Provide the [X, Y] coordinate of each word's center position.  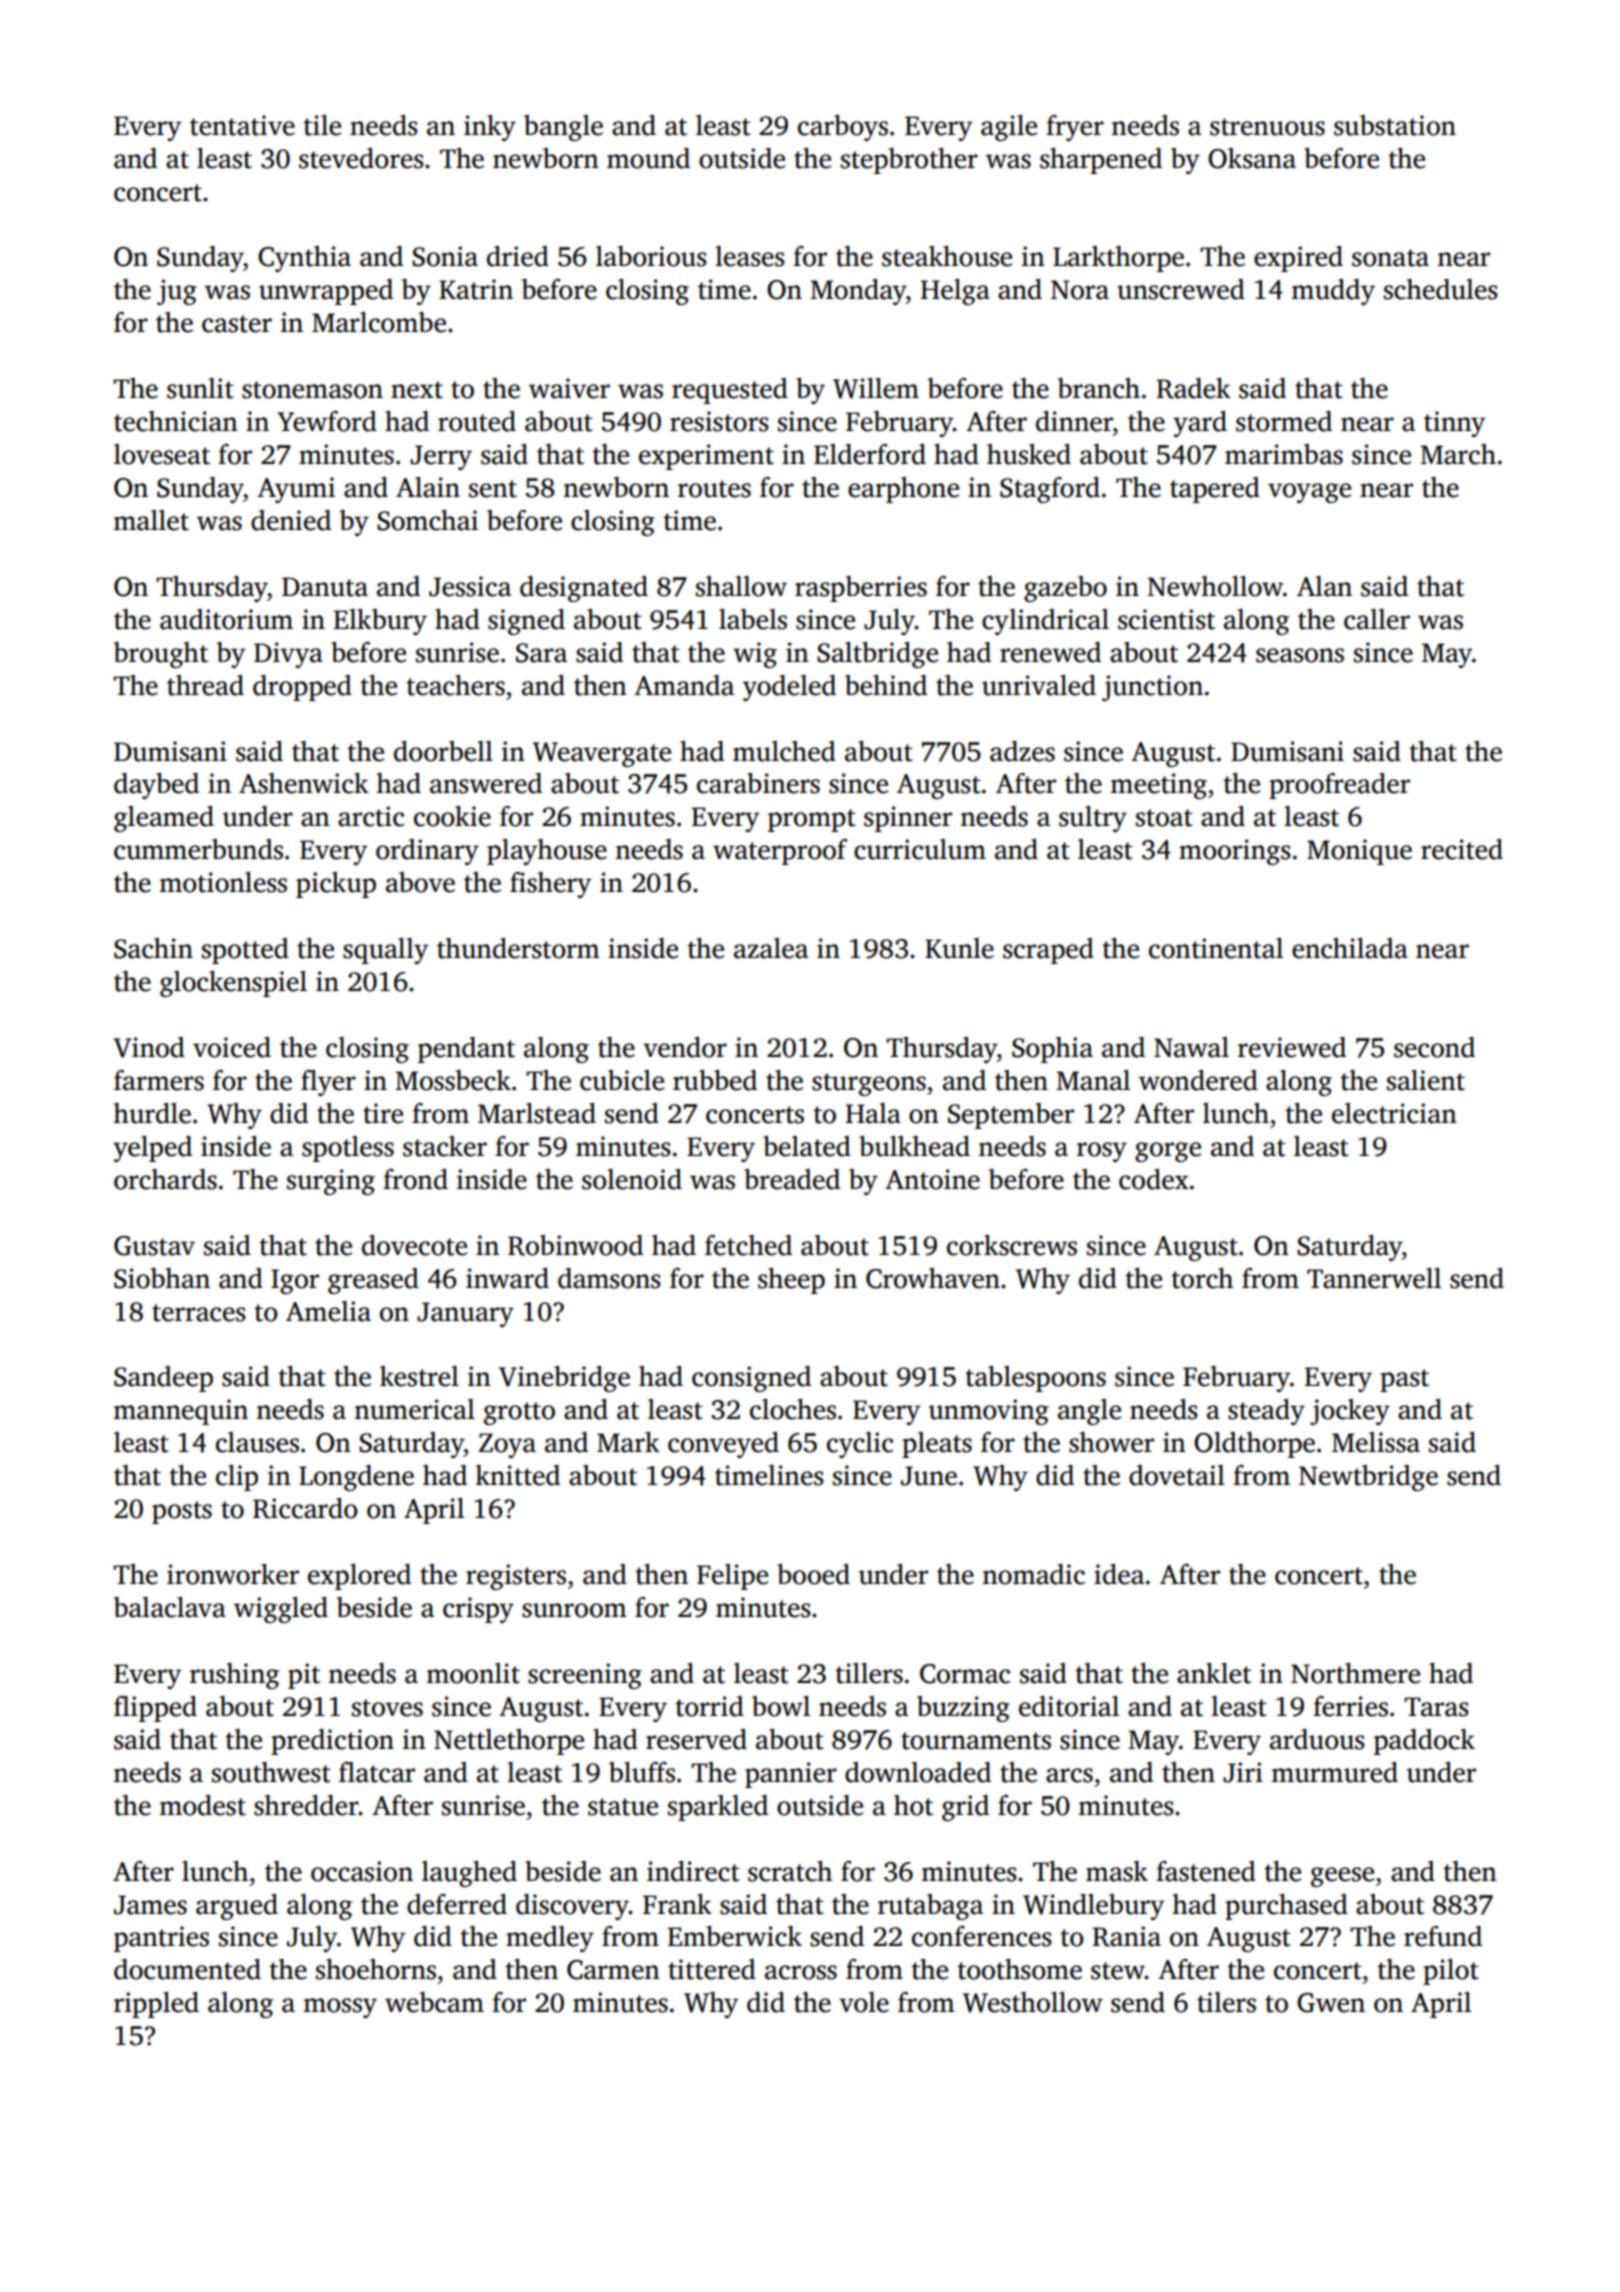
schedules [1441, 289]
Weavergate [602, 754]
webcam [434, 2002]
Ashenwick [304, 783]
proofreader [1339, 786]
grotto [519, 1413]
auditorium [226, 619]
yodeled [789, 688]
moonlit [473, 1673]
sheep [791, 1281]
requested [730, 391]
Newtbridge [1368, 1478]
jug [177, 292]
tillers [869, 1673]
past [1404, 1380]
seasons [1300, 655]
